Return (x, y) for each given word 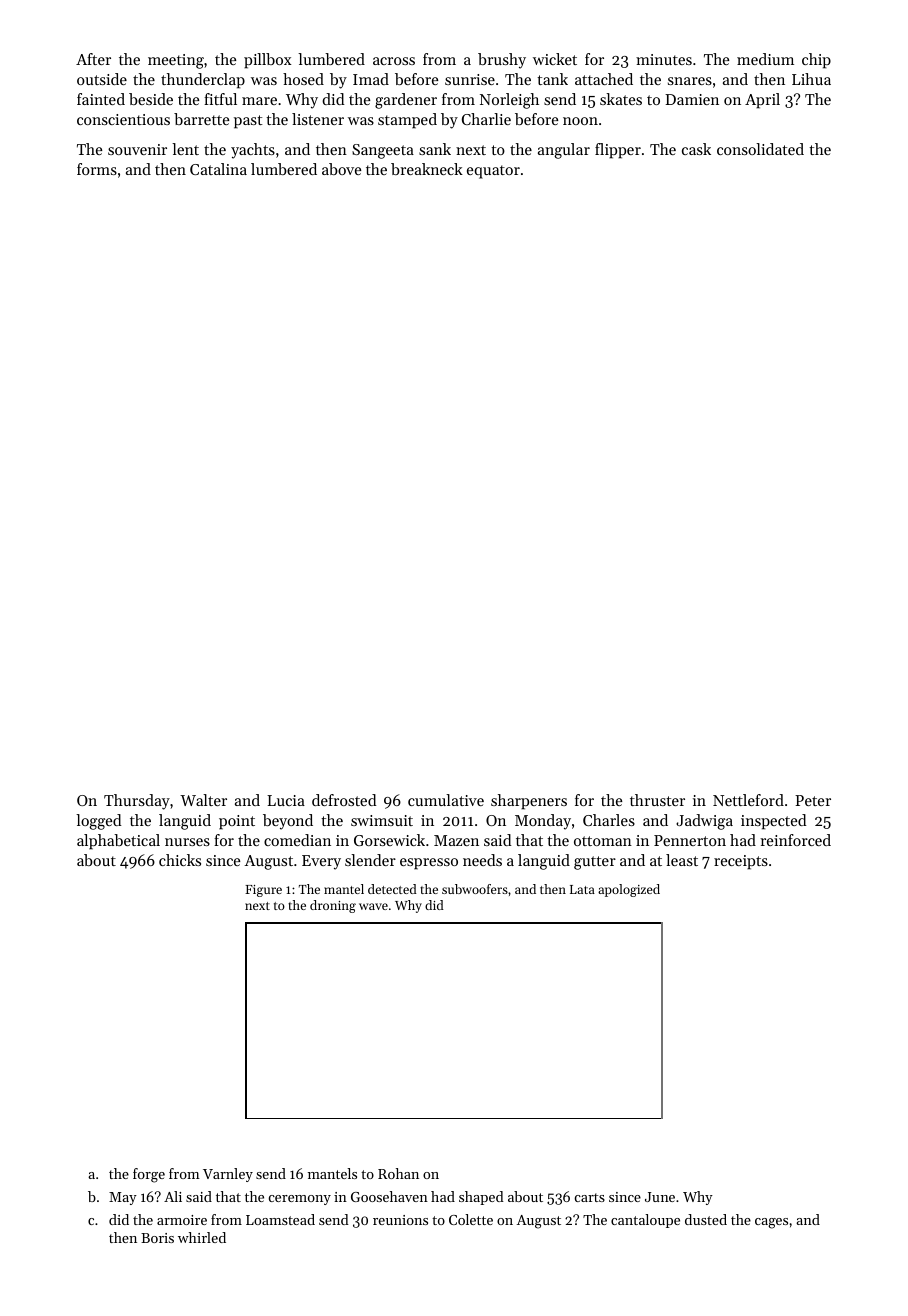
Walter (203, 800)
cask (696, 149)
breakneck (427, 169)
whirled (202, 1237)
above (341, 169)
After (93, 59)
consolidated (760, 149)
